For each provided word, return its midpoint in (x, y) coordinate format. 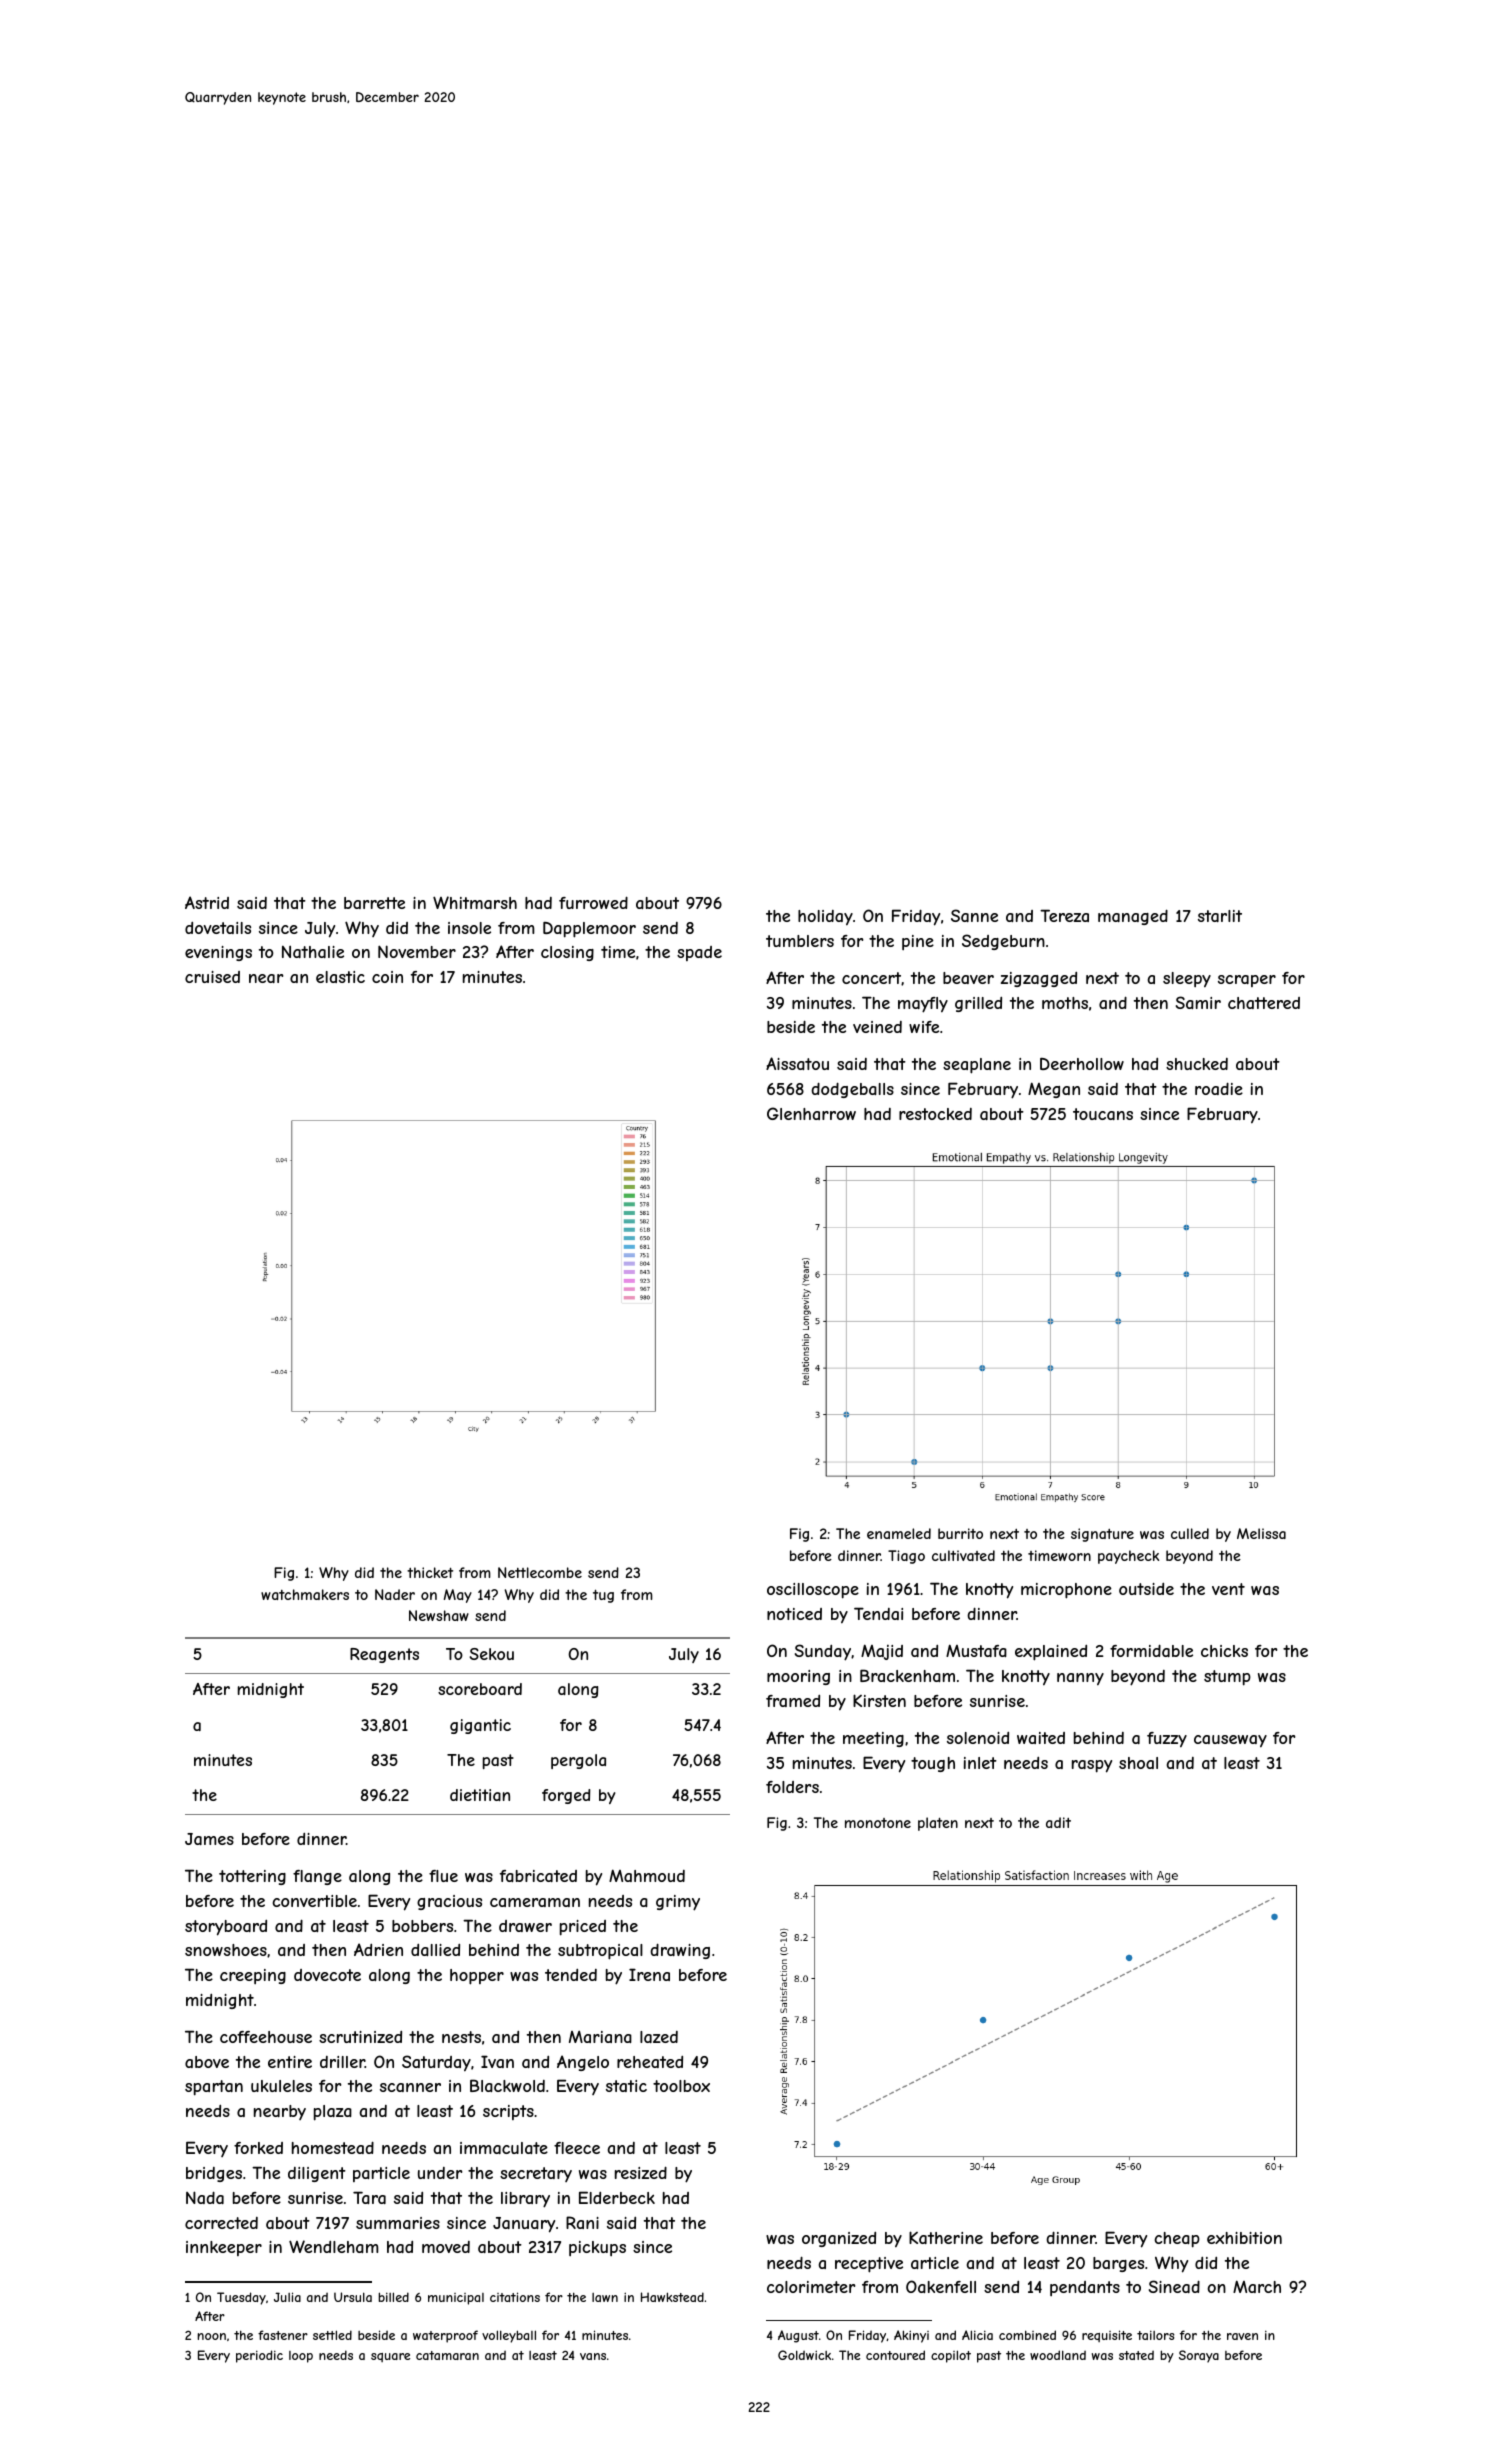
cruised (212, 977)
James (209, 1839)
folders (792, 1787)
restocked (935, 1114)
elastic (340, 977)
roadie (1219, 1088)
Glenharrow (811, 1113)
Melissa (1261, 1533)
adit (1058, 1822)
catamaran (447, 2355)
